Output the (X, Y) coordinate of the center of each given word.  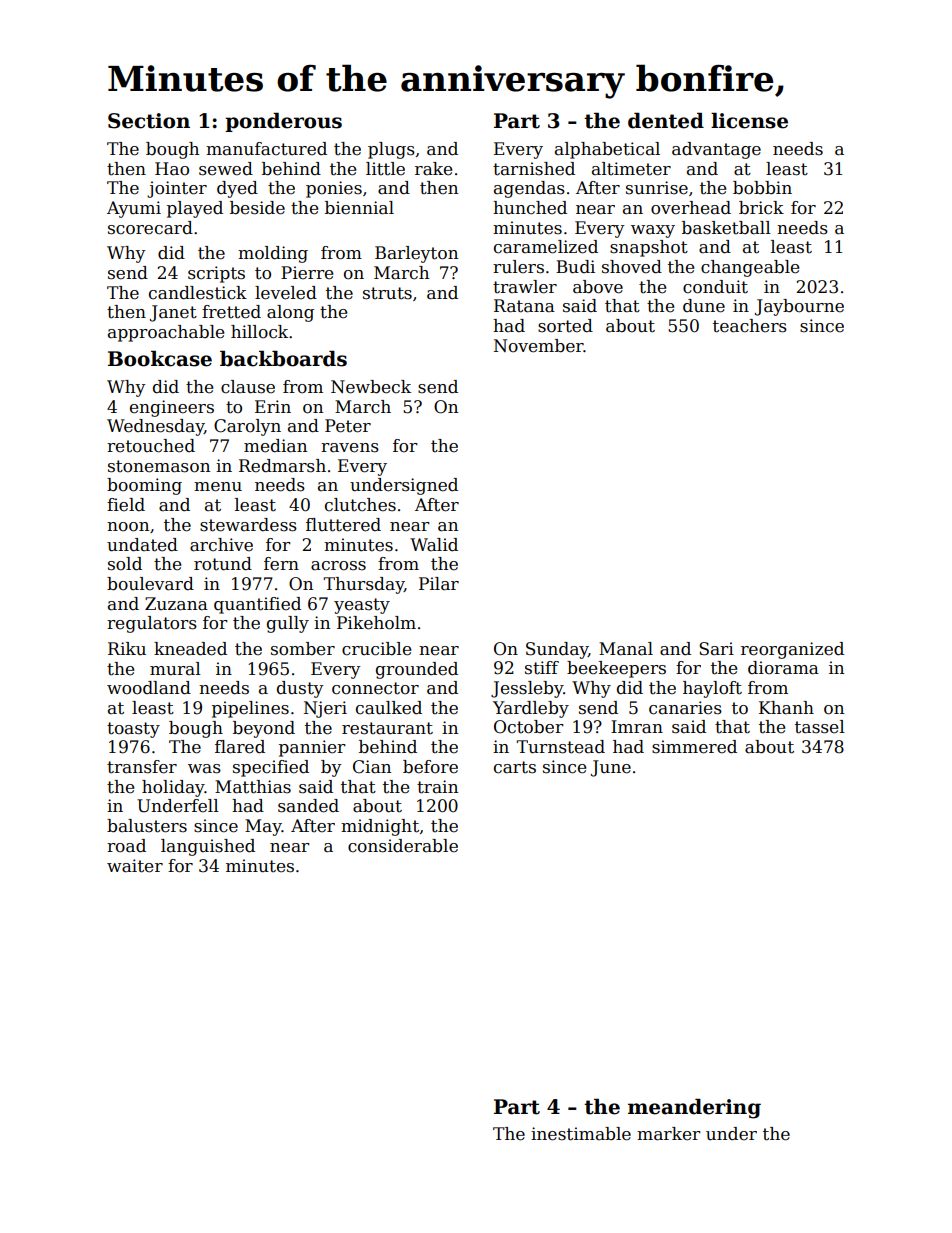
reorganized (792, 650)
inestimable (581, 1134)
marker (669, 1134)
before (430, 767)
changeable (750, 268)
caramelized (546, 247)
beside (257, 208)
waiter (135, 866)
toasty (133, 730)
